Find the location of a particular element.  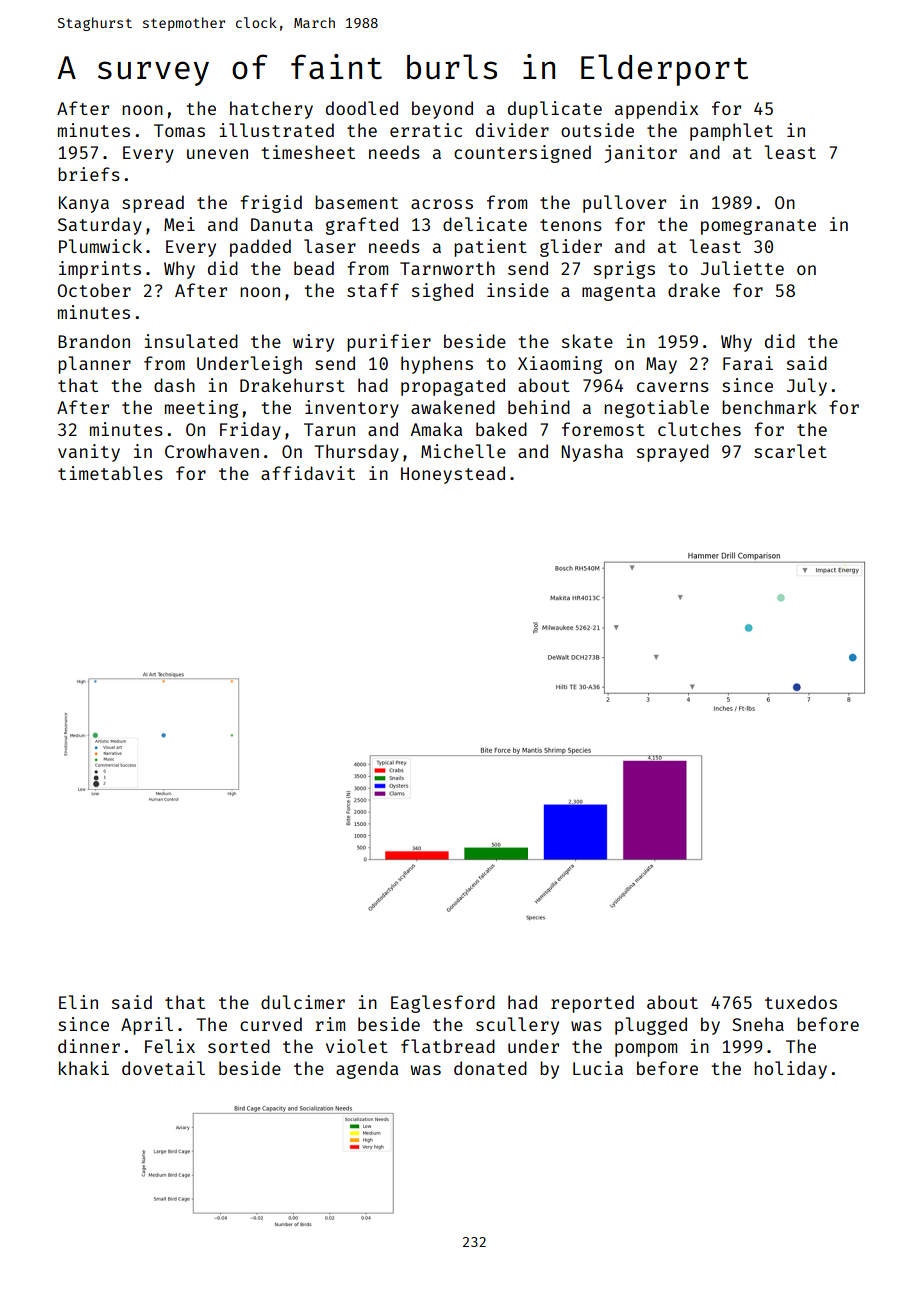

scarlet is located at coordinates (790, 451).
